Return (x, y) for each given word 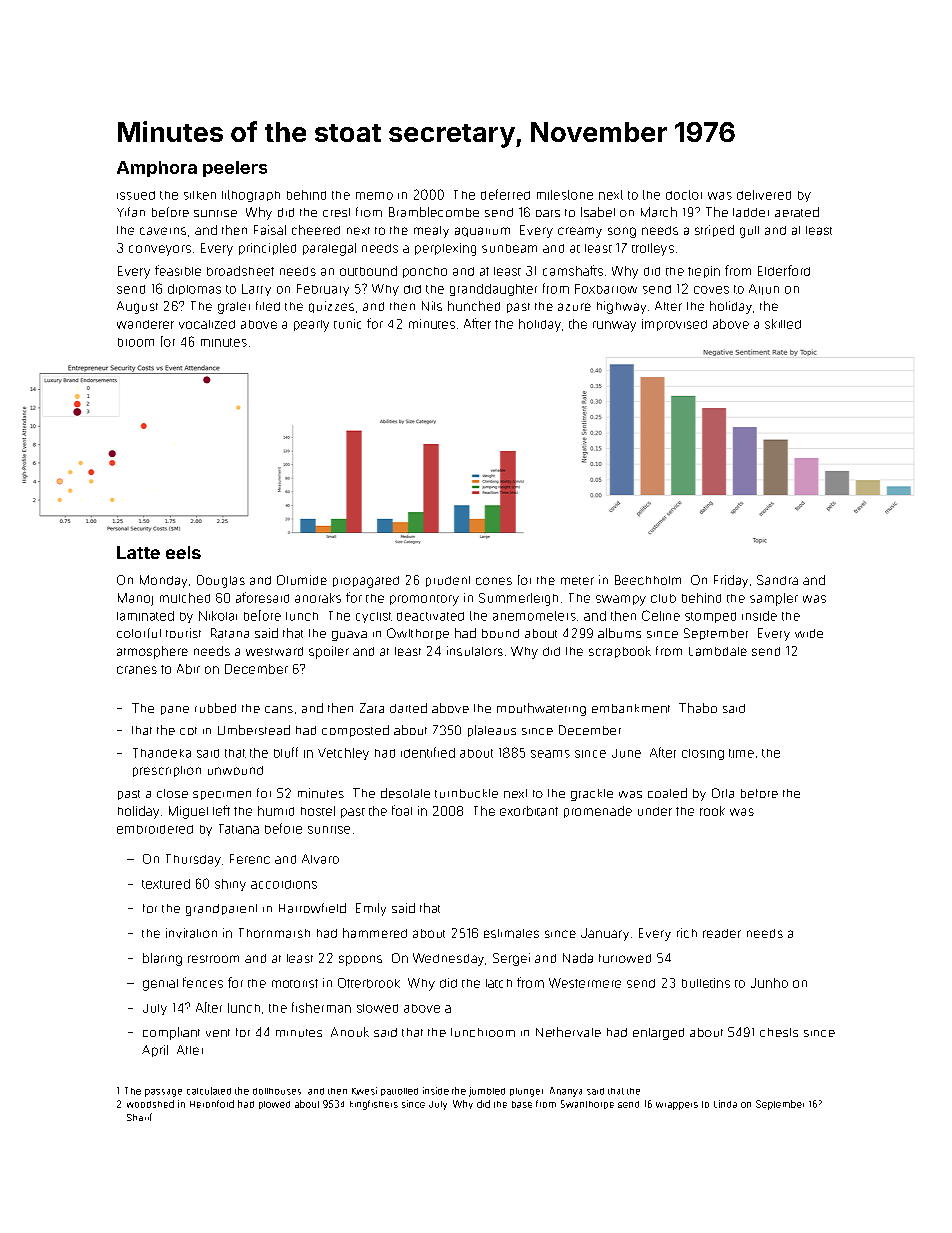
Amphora (157, 169)
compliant (171, 1033)
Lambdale (718, 651)
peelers (235, 169)
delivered (764, 195)
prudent (448, 581)
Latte (138, 552)
